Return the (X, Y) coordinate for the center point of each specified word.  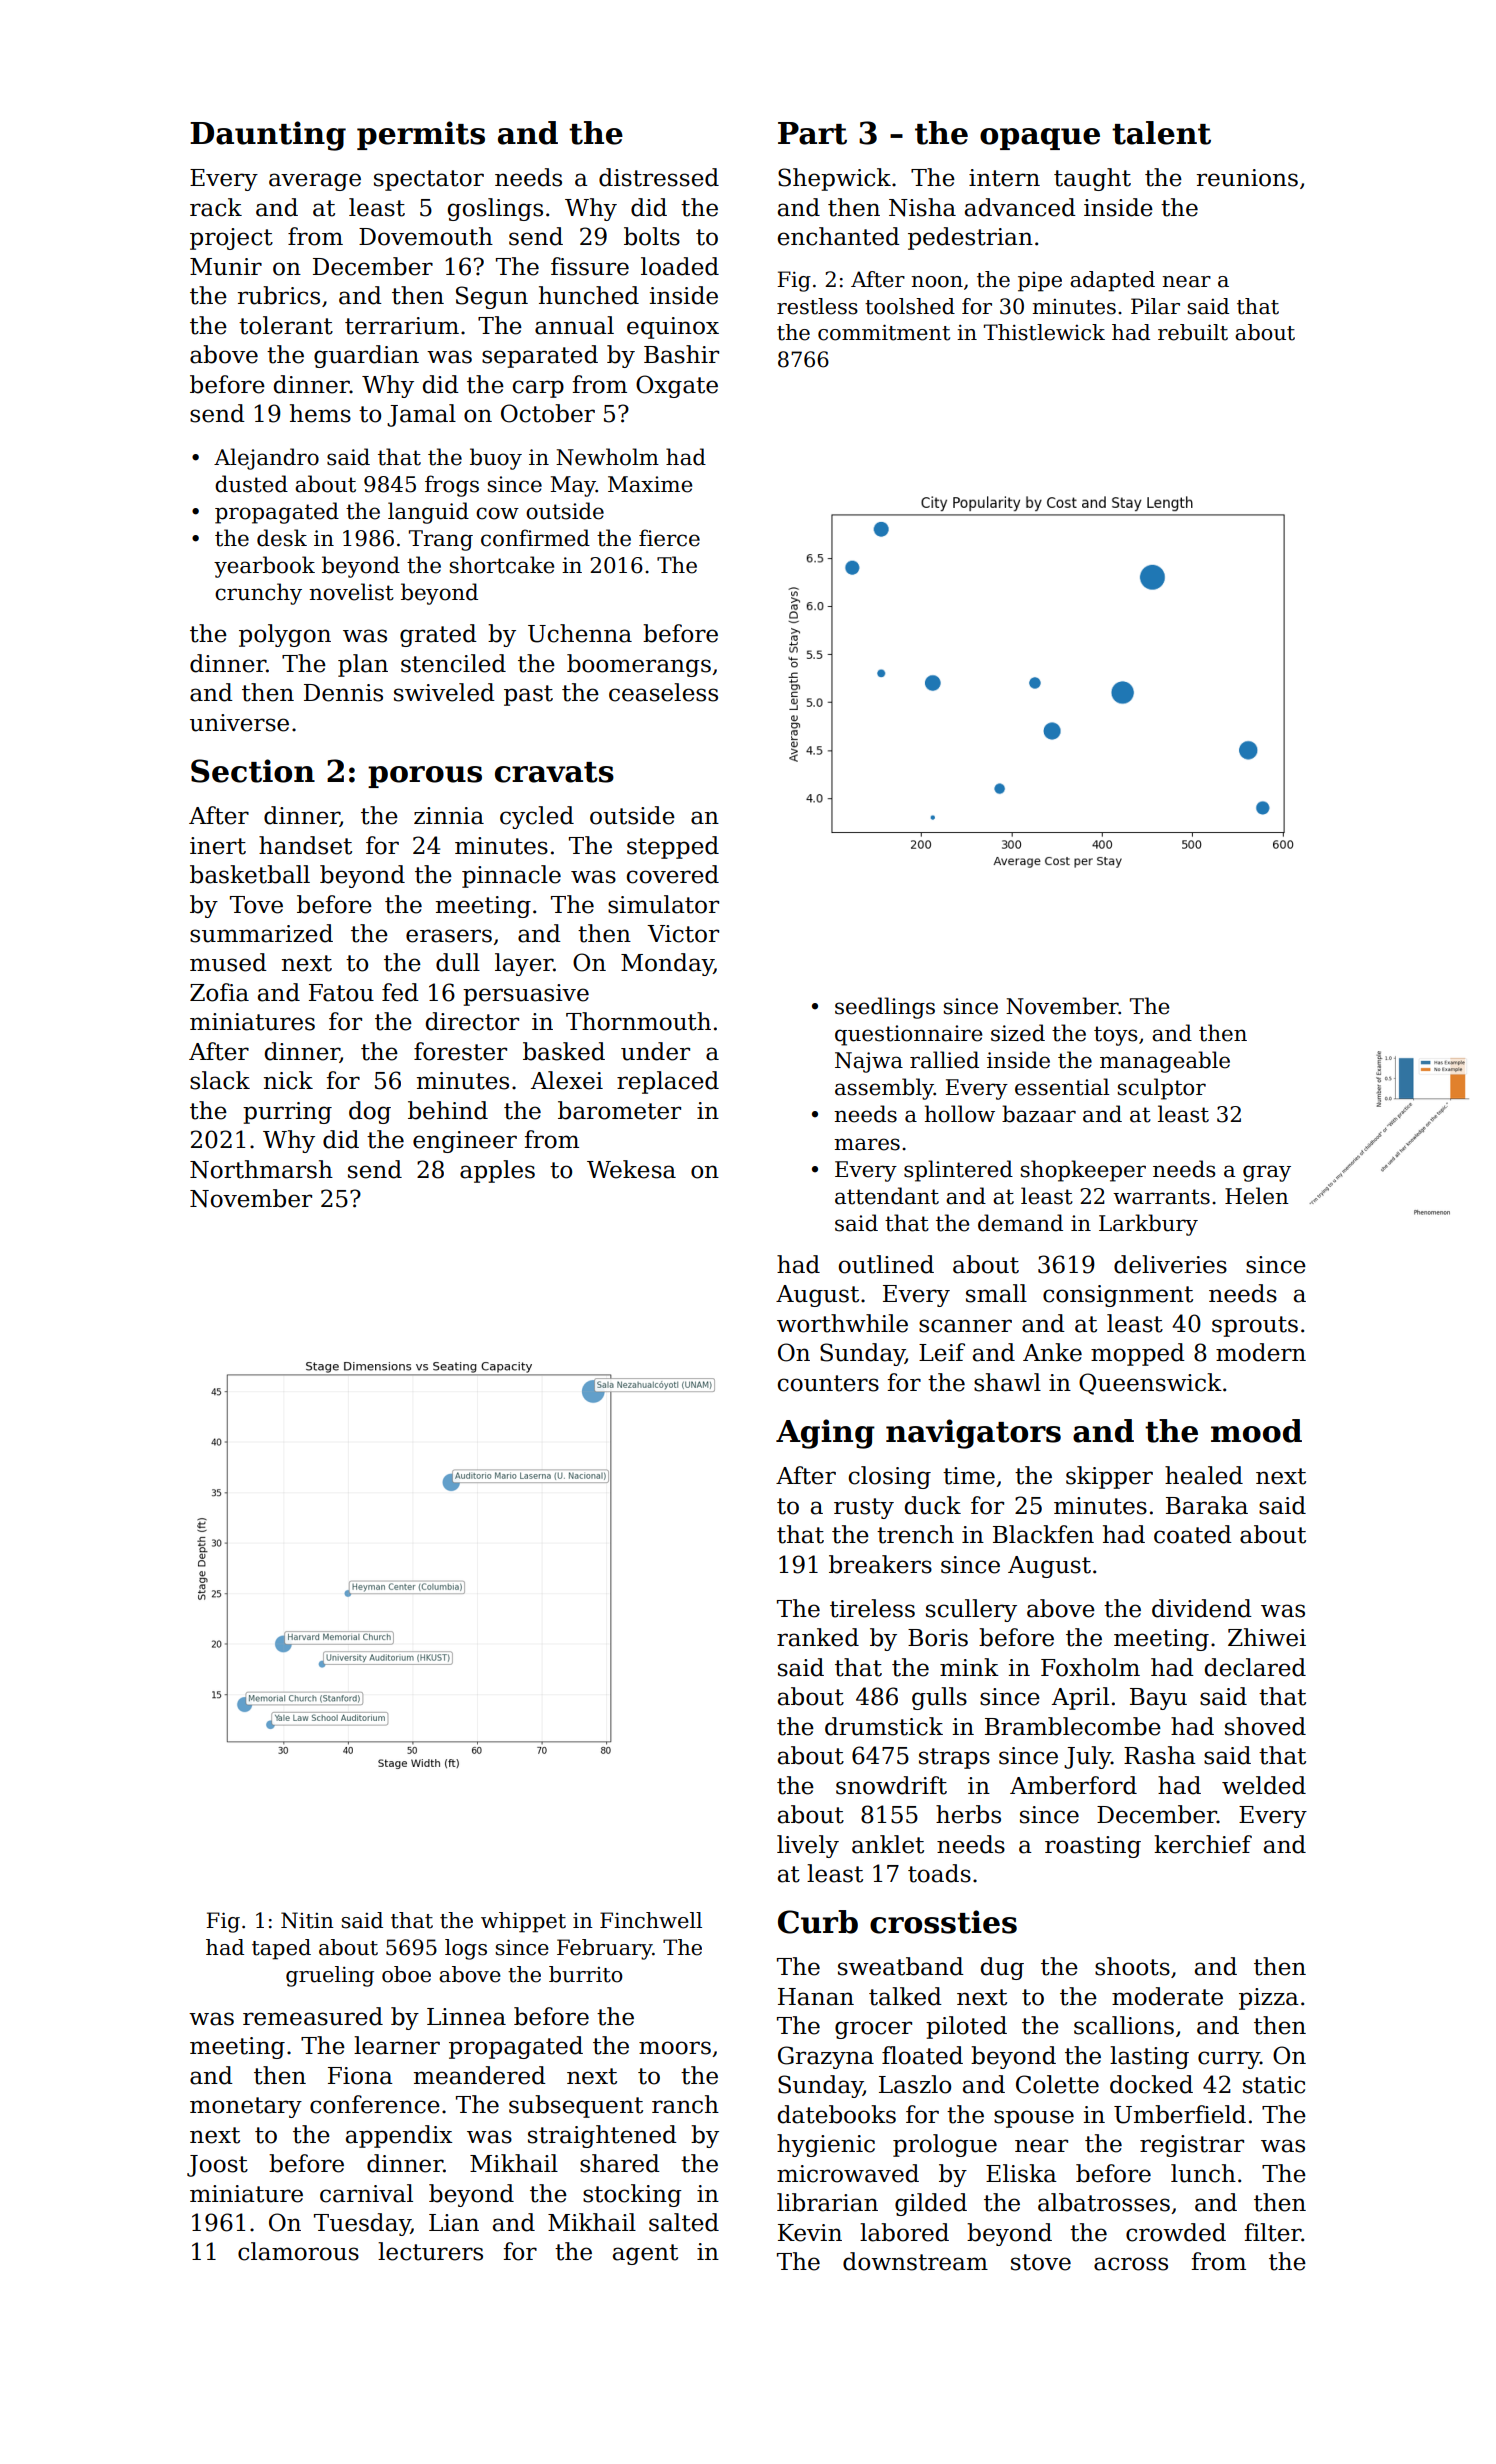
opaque (1040, 139)
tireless (872, 1608)
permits (421, 135)
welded (1264, 1785)
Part (812, 133)
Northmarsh (261, 1169)
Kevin (810, 2233)
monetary (246, 2107)
